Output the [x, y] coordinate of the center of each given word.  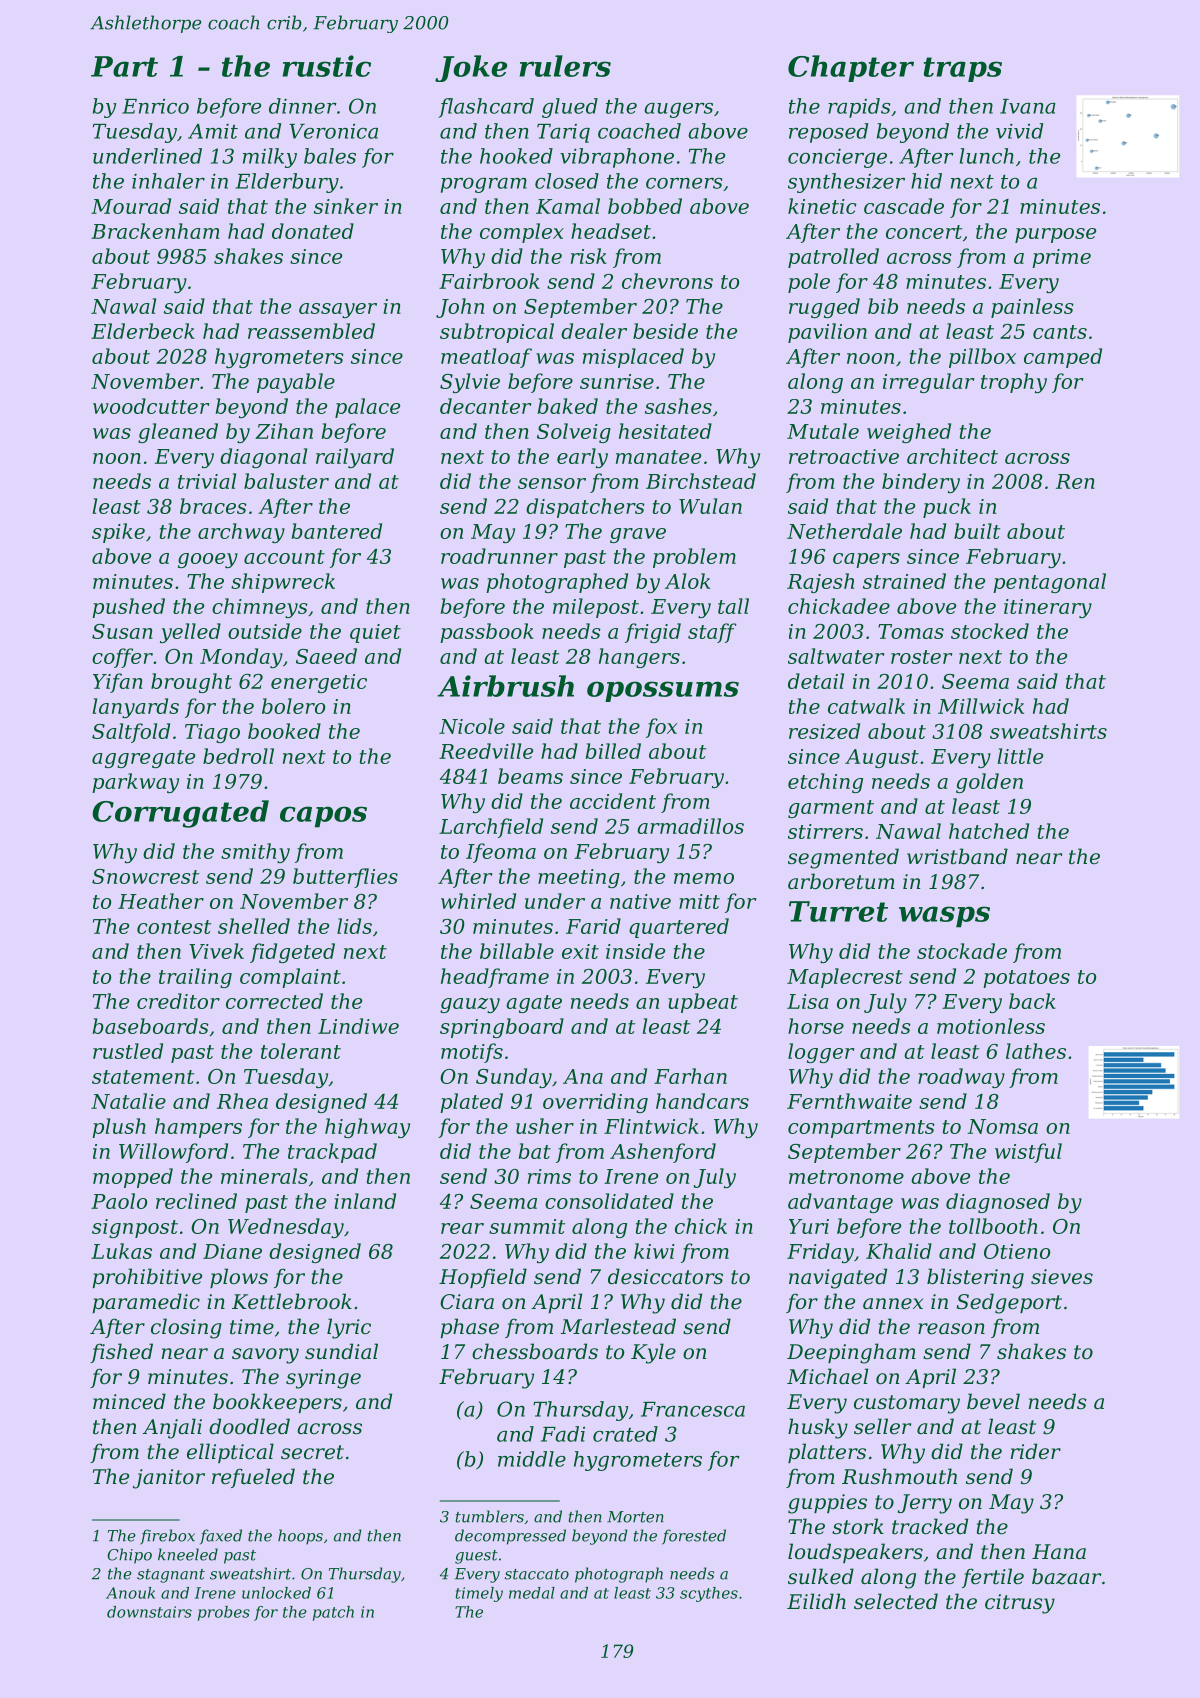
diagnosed [998, 1203]
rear [462, 1228]
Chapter [851, 68]
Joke [471, 68]
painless [1032, 308]
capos [323, 817]
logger [821, 1053]
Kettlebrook [292, 1301]
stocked [990, 631]
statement [143, 1077]
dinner [303, 106]
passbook [487, 633]
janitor [169, 1479]
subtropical [497, 333]
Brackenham [155, 231]
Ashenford [663, 1153]
